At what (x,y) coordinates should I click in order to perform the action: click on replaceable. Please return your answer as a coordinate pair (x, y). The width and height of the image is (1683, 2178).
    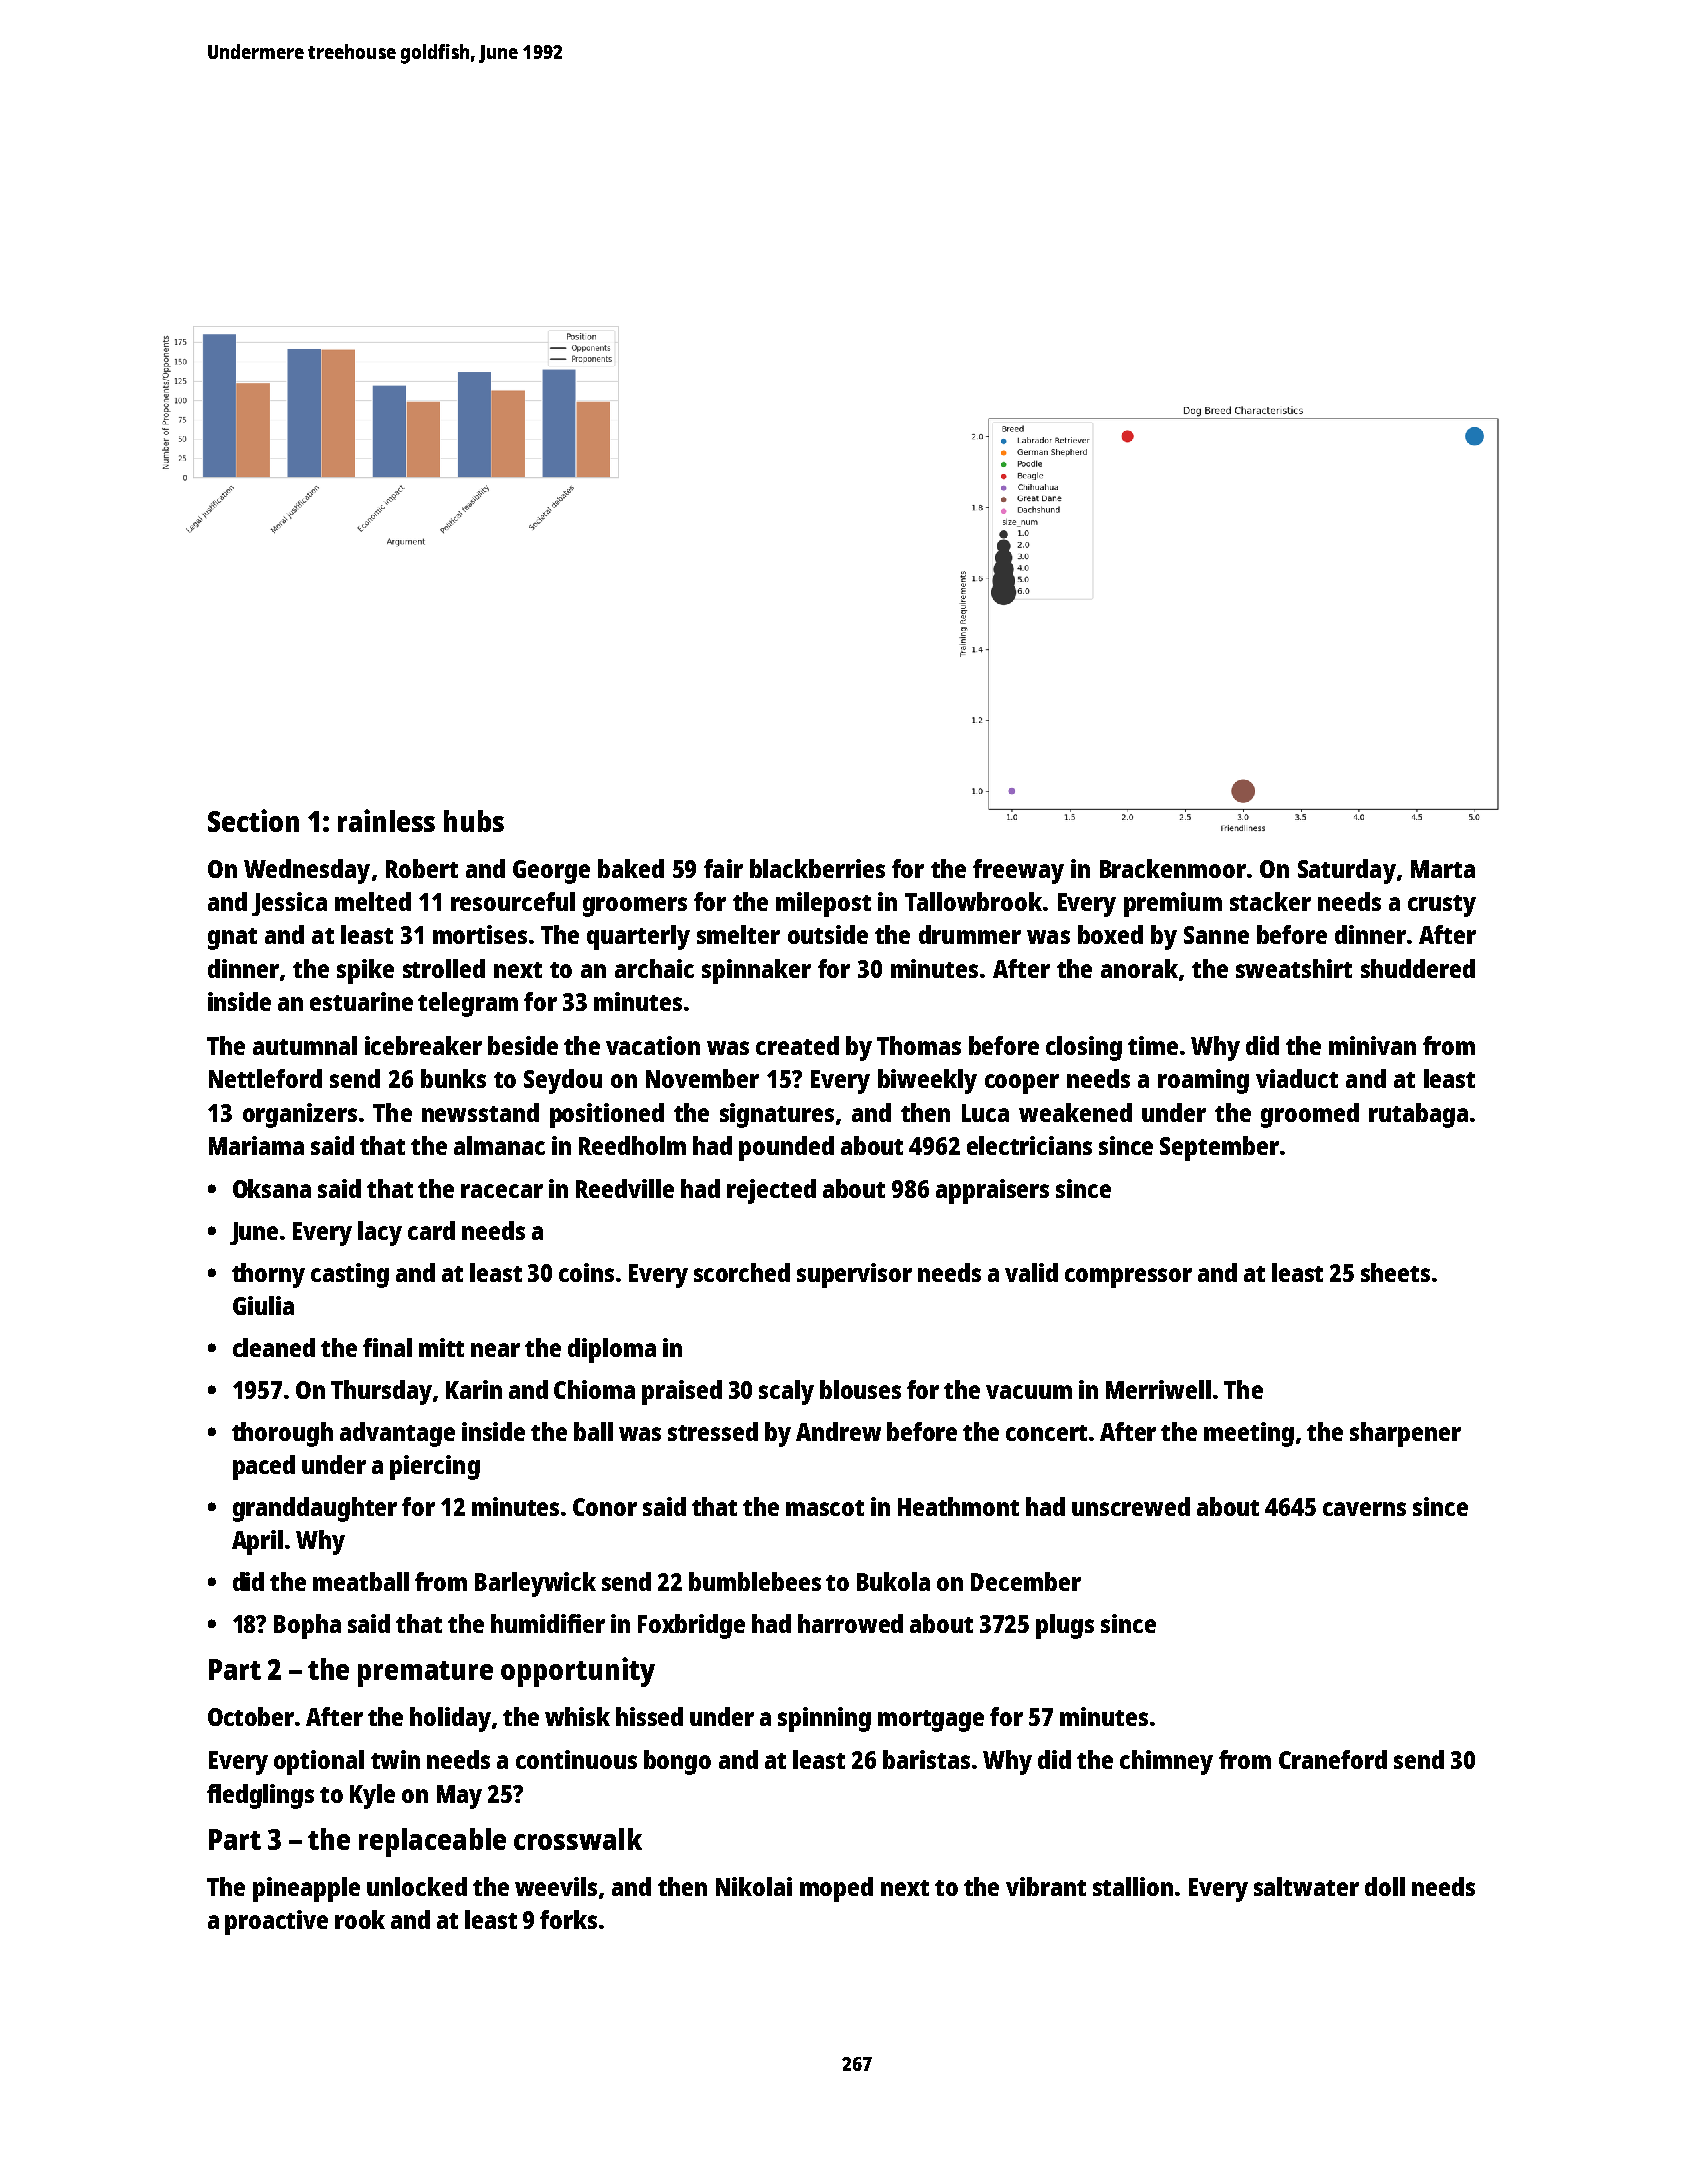
    Looking at the image, I should click on (432, 1842).
